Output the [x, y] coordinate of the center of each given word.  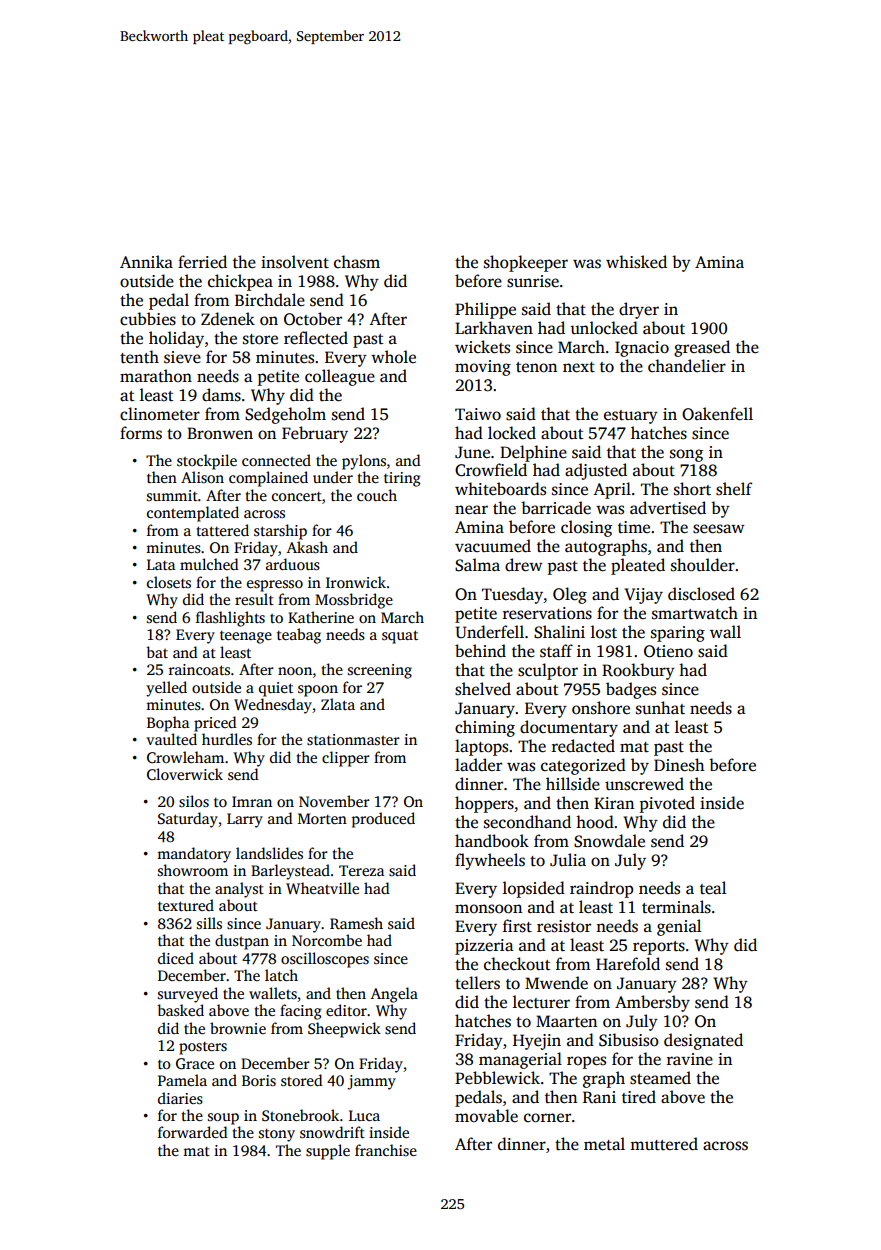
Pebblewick [497, 1078]
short [692, 489]
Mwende [556, 983]
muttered [664, 1144]
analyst [239, 890]
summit [172, 495]
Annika [146, 261]
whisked [636, 262]
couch [377, 495]
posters [203, 1048]
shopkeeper [526, 263]
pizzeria [484, 947]
